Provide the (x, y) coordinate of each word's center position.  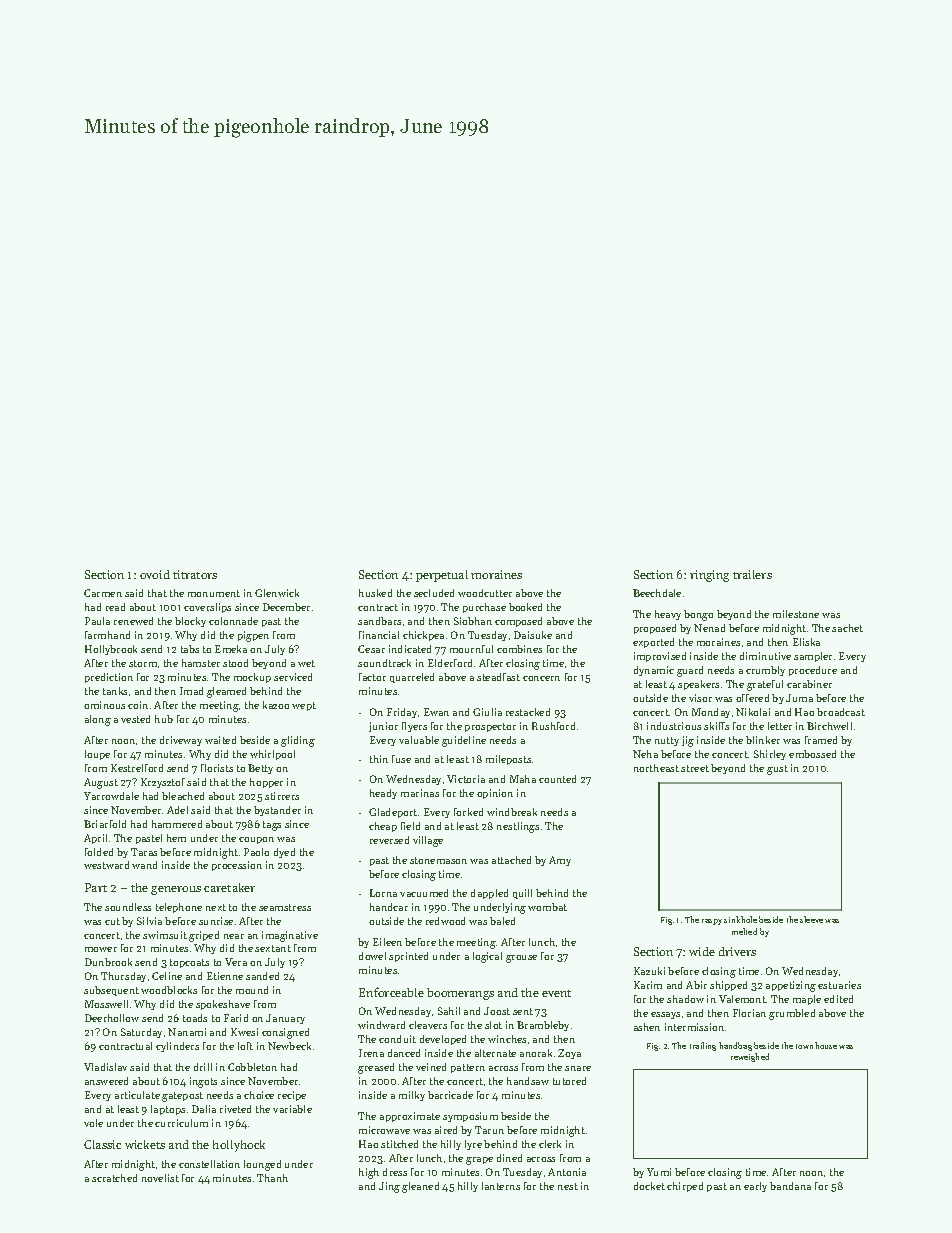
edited (838, 999)
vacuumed (424, 893)
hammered (177, 824)
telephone (179, 908)
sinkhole (740, 919)
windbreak (512, 812)
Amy (560, 861)
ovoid (155, 574)
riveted (235, 1109)
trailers (752, 574)
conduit (397, 1039)
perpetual (442, 576)
